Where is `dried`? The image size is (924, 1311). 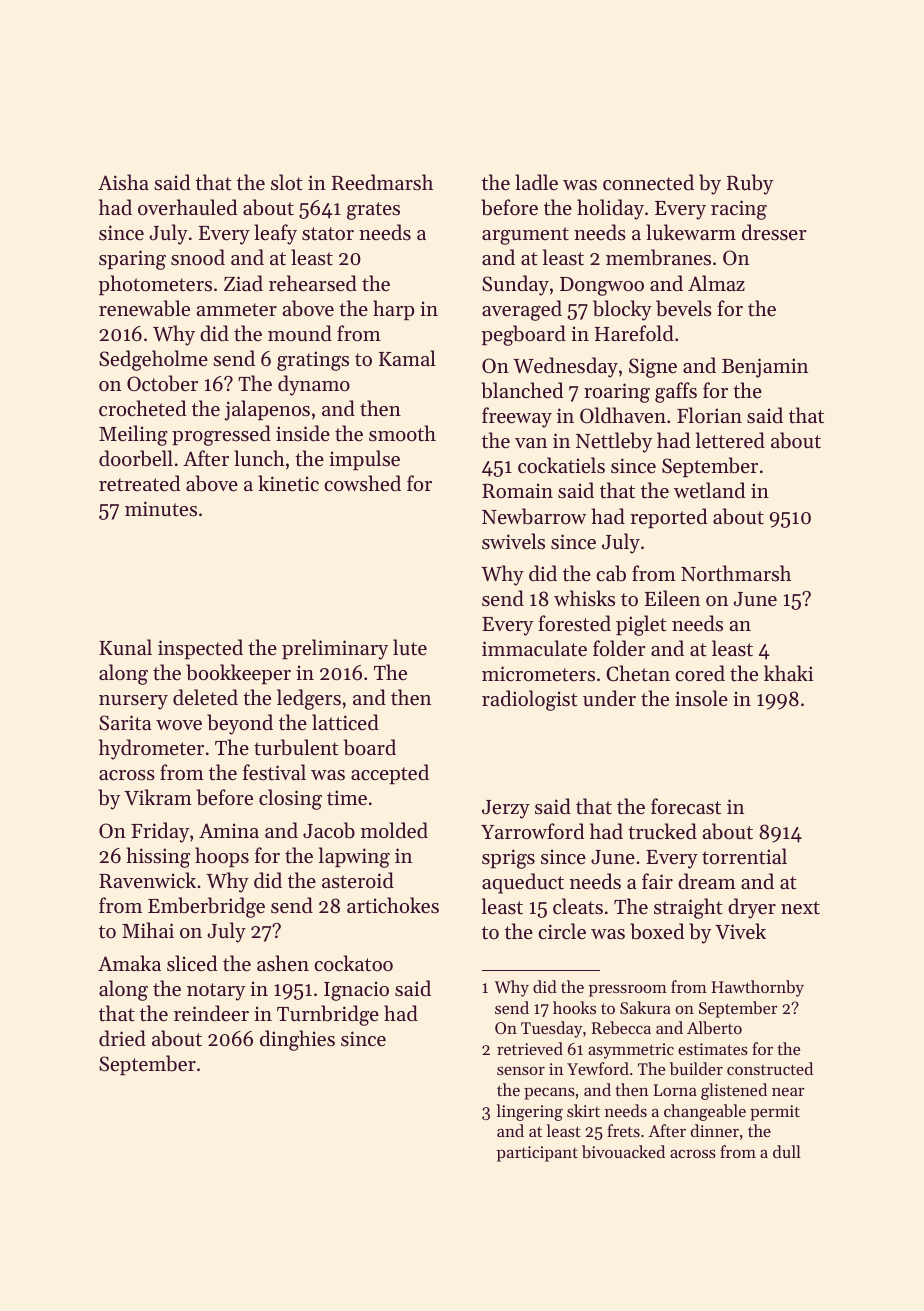 dried is located at coordinates (122, 1038).
